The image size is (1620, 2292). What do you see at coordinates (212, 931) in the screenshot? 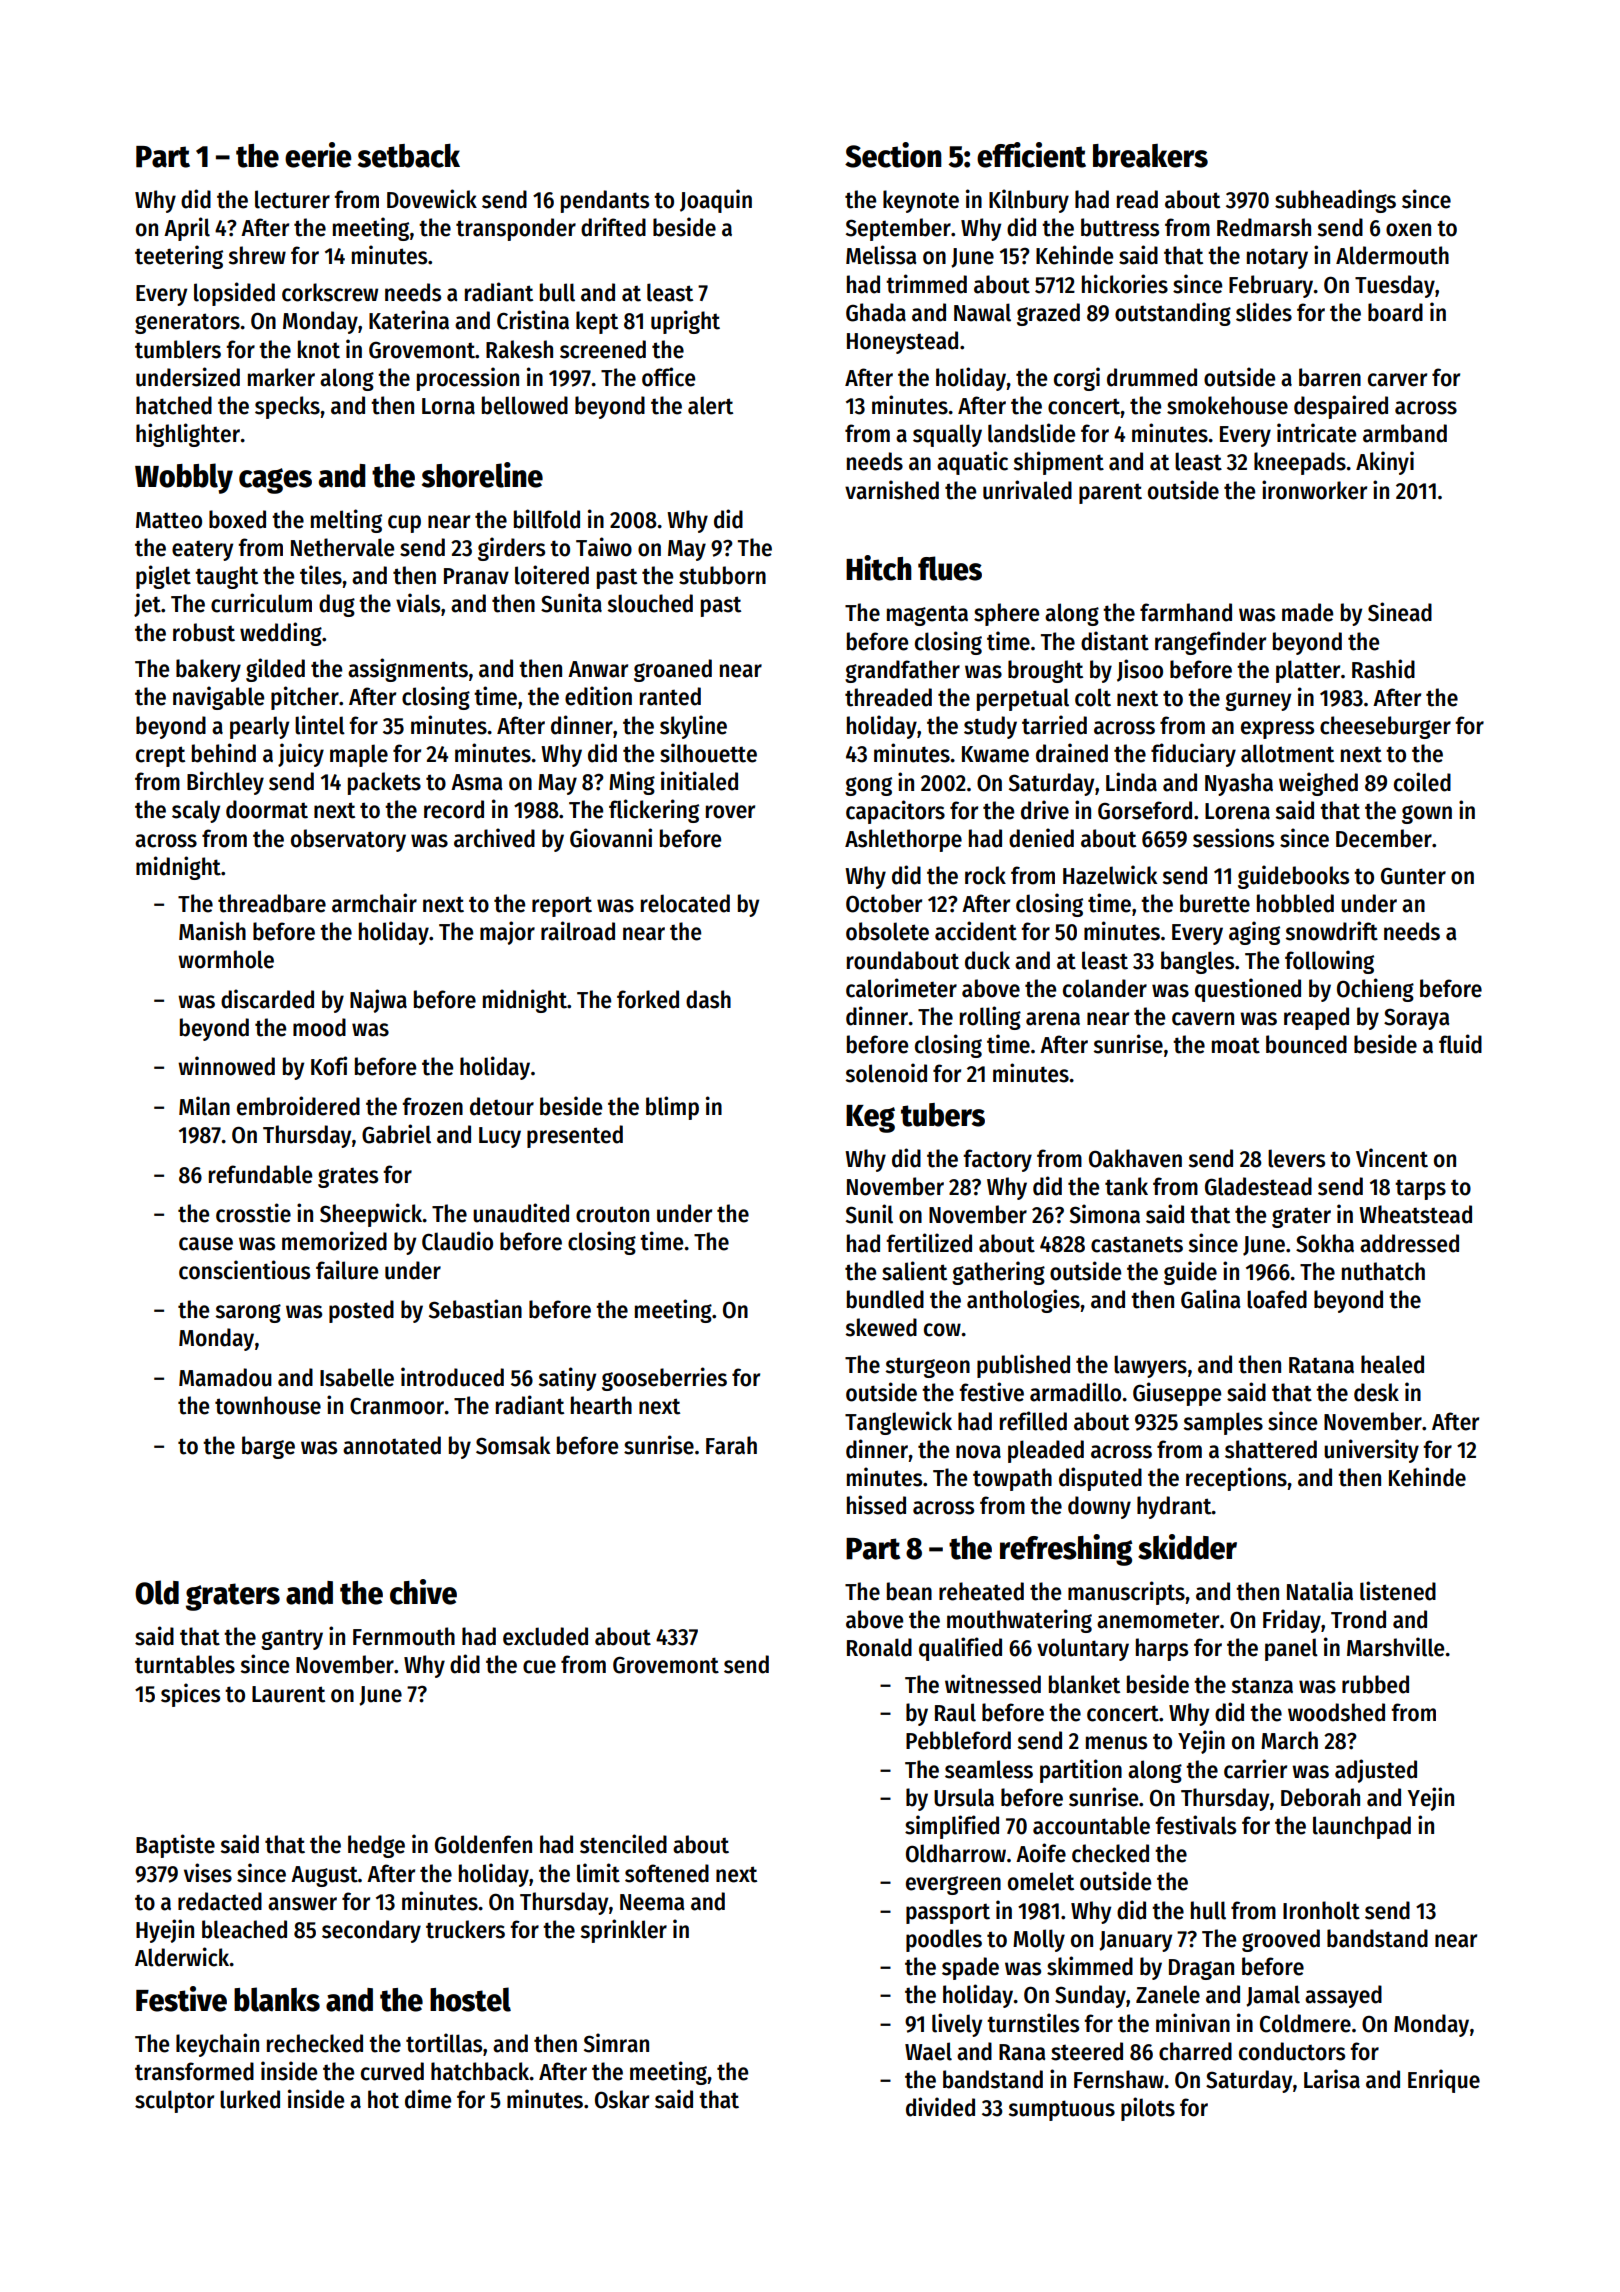
I see `Manish` at bounding box center [212, 931].
